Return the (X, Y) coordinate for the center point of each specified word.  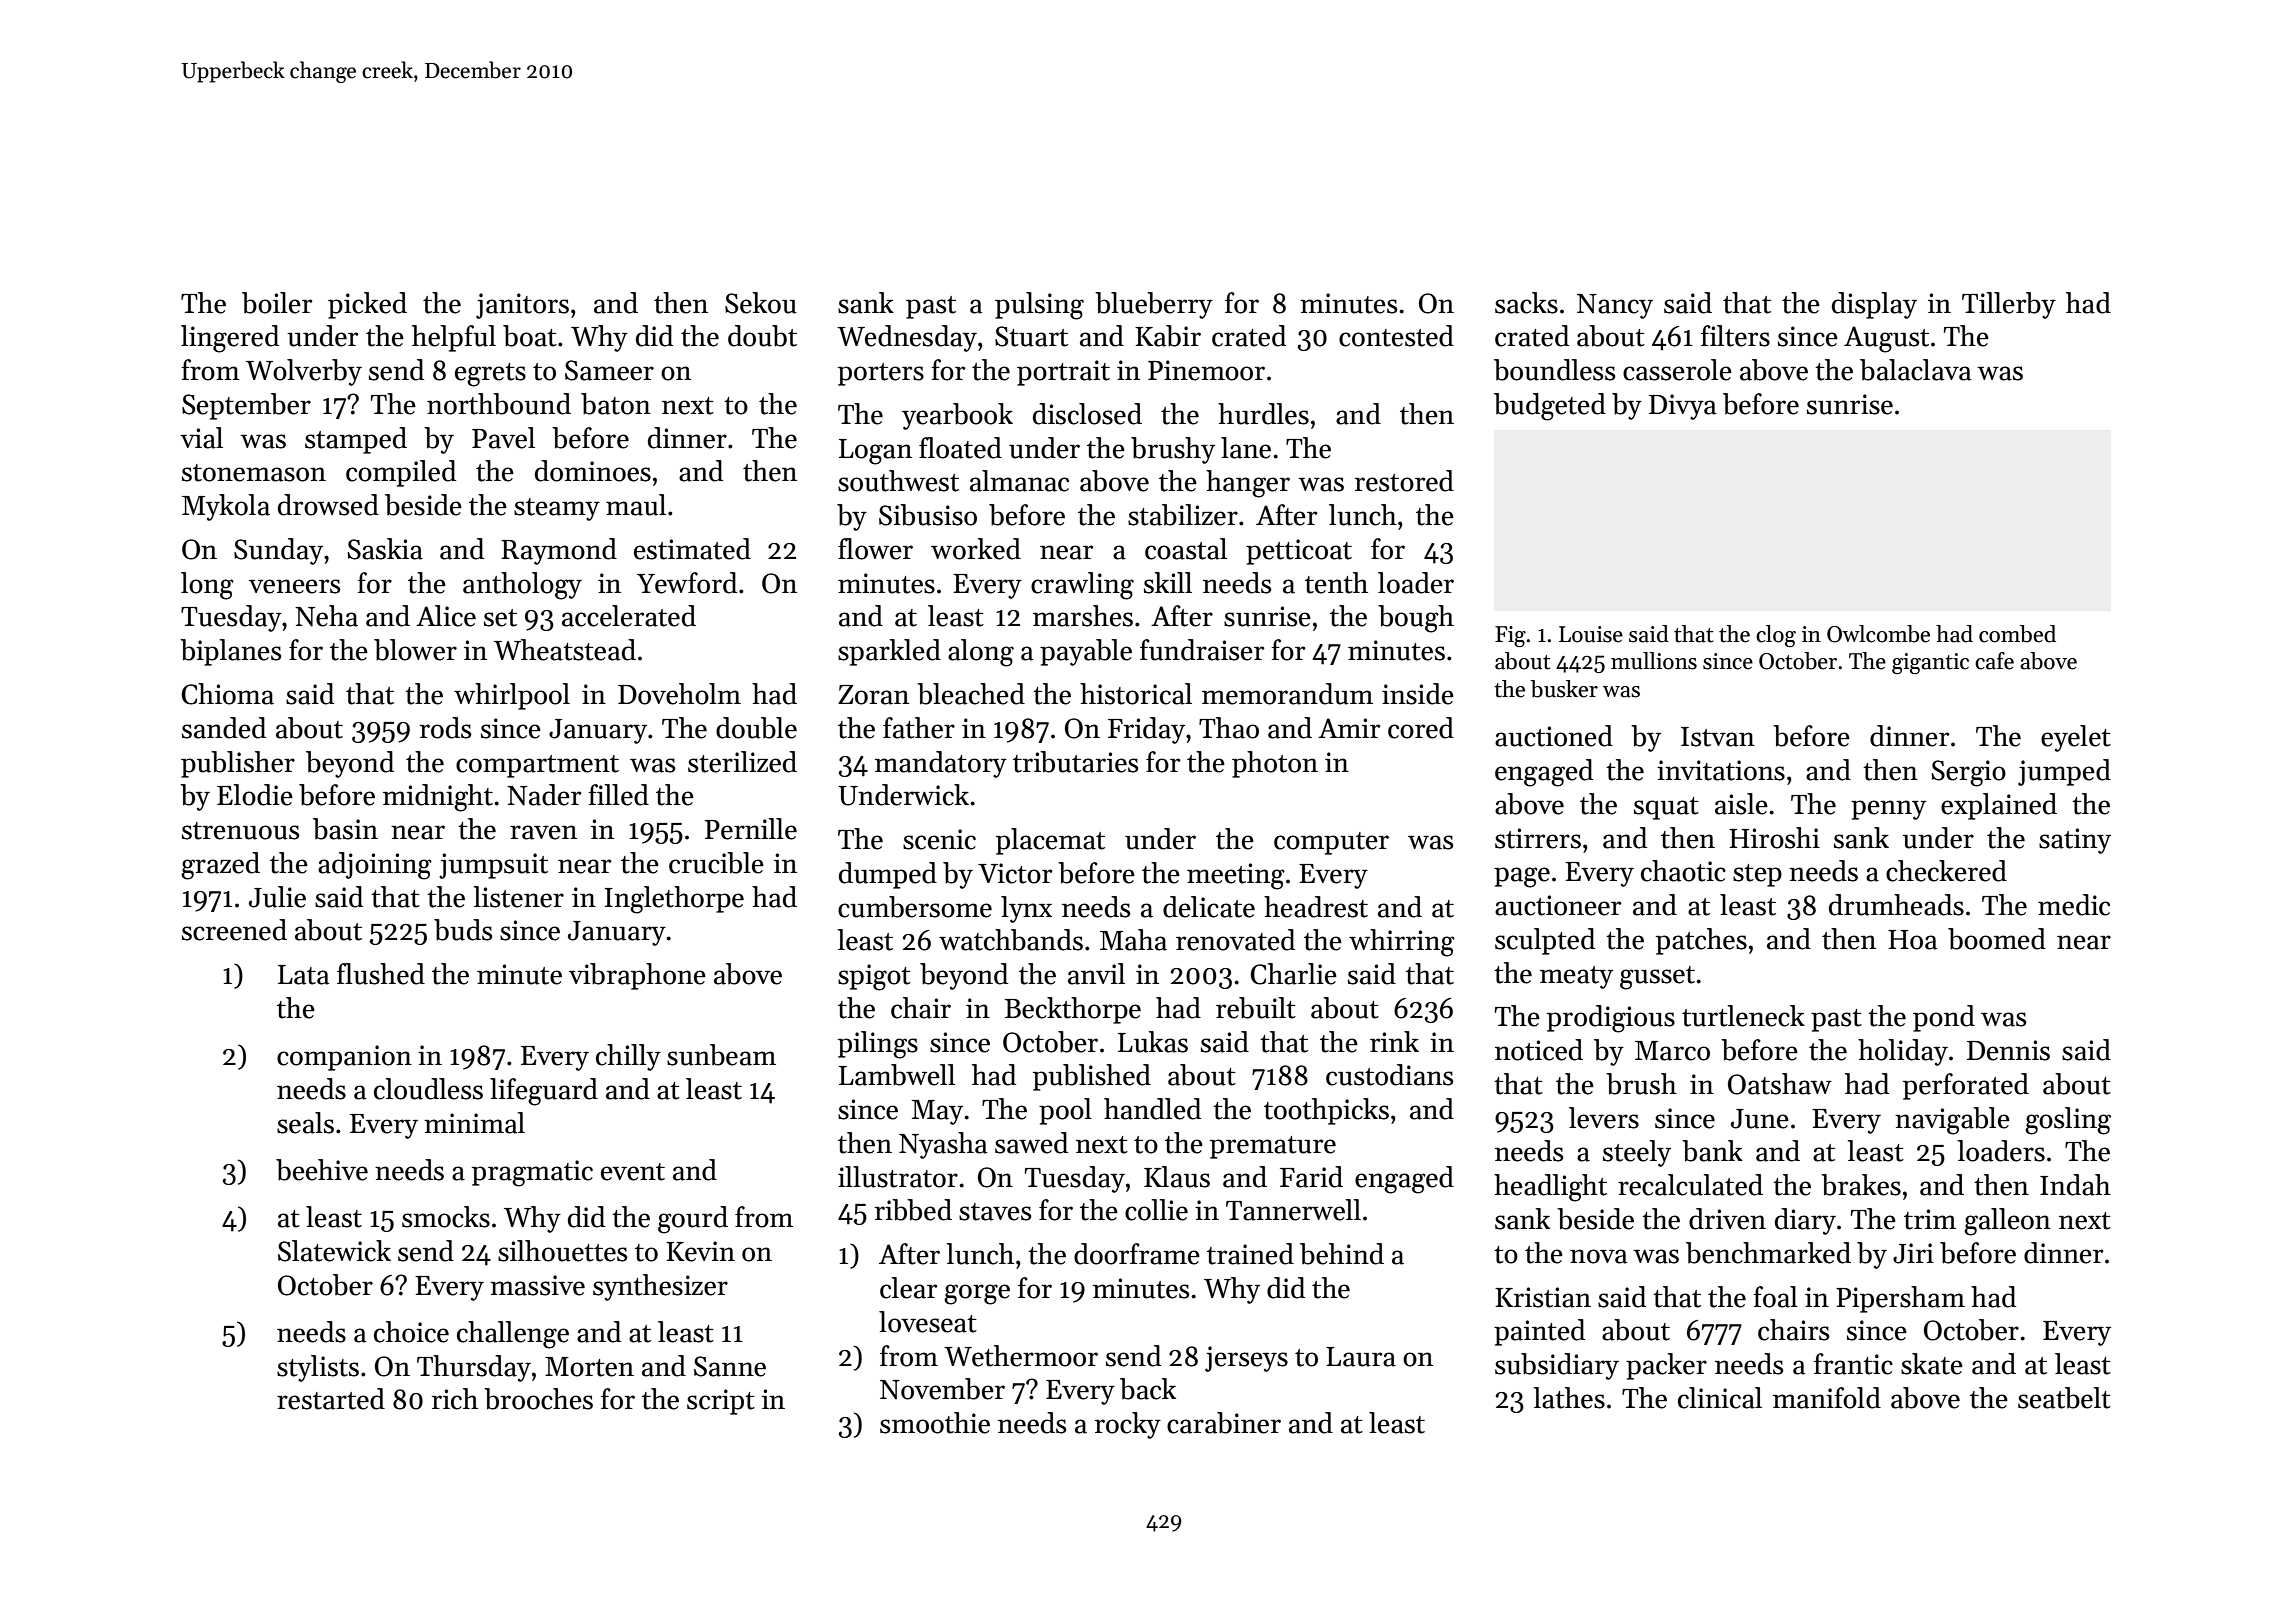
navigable (1952, 1121)
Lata (303, 975)
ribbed (913, 1210)
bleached (971, 694)
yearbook (957, 416)
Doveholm (679, 694)
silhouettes (562, 1251)
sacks (1526, 303)
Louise (1591, 634)
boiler (277, 303)
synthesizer (660, 1287)
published (1092, 1077)
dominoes (593, 471)
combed (2017, 634)
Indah (2075, 1185)
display (1874, 305)
